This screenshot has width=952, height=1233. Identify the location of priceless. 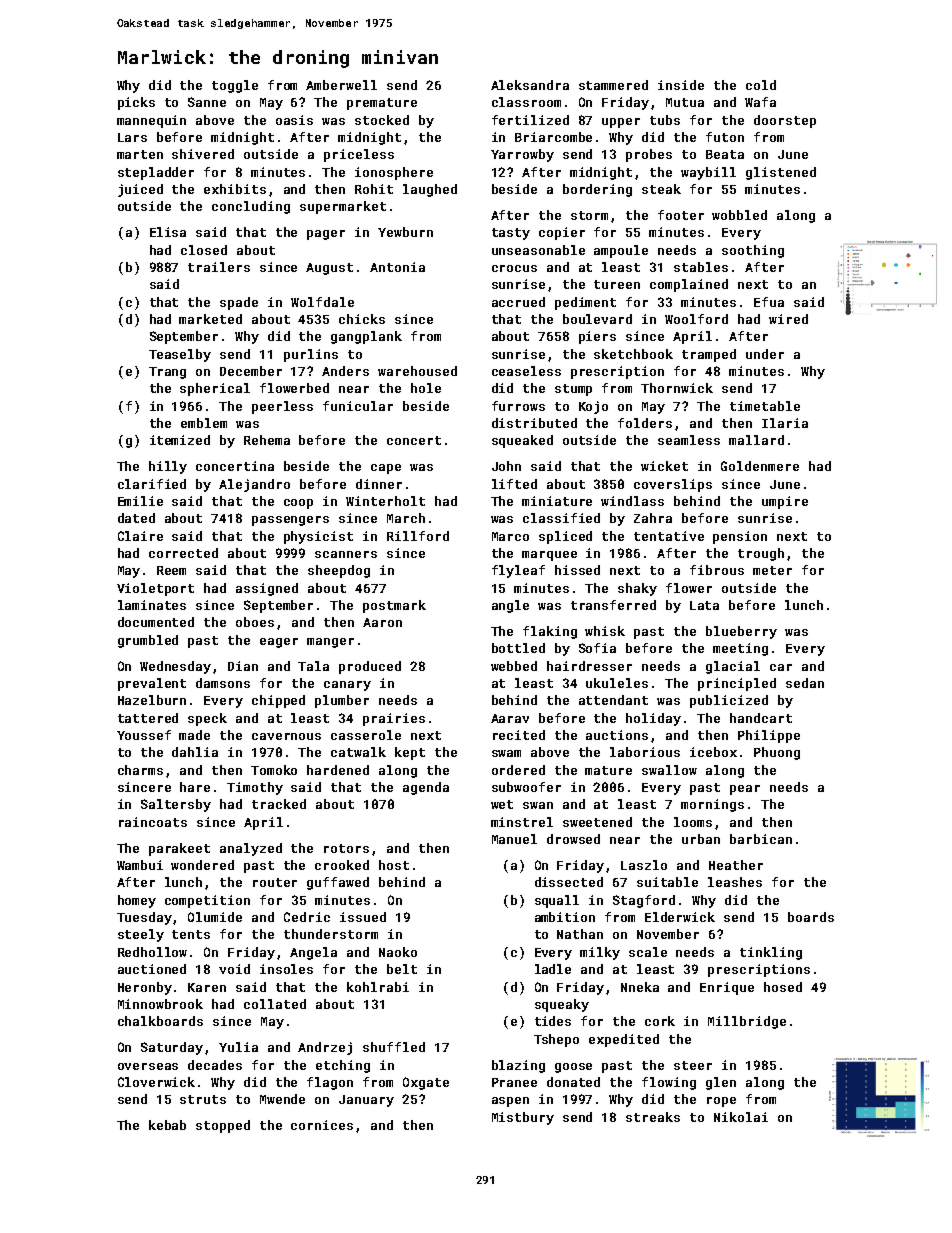
(359, 155).
